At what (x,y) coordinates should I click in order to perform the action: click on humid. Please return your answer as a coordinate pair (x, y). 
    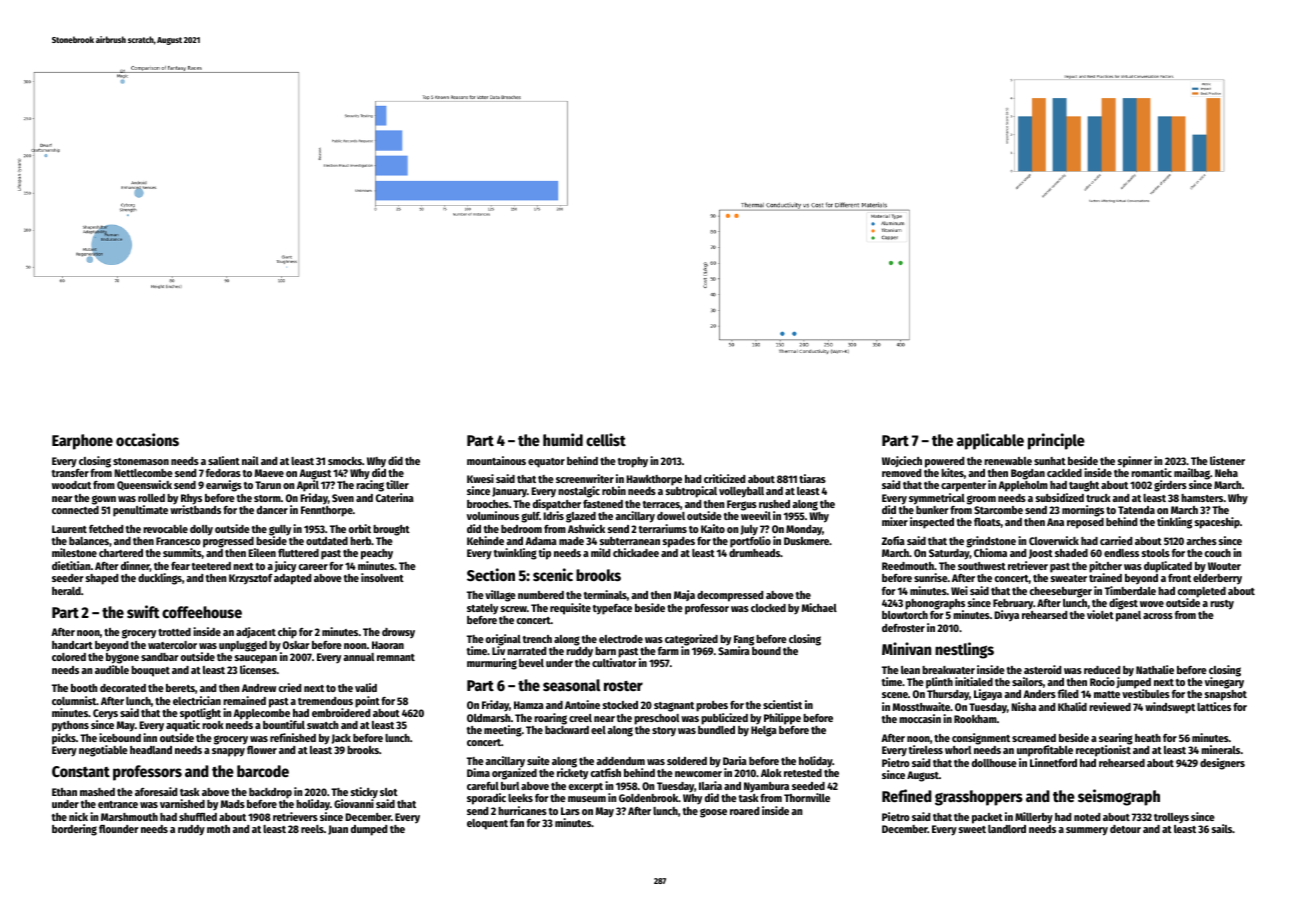
    Looking at the image, I should click on (563, 439).
